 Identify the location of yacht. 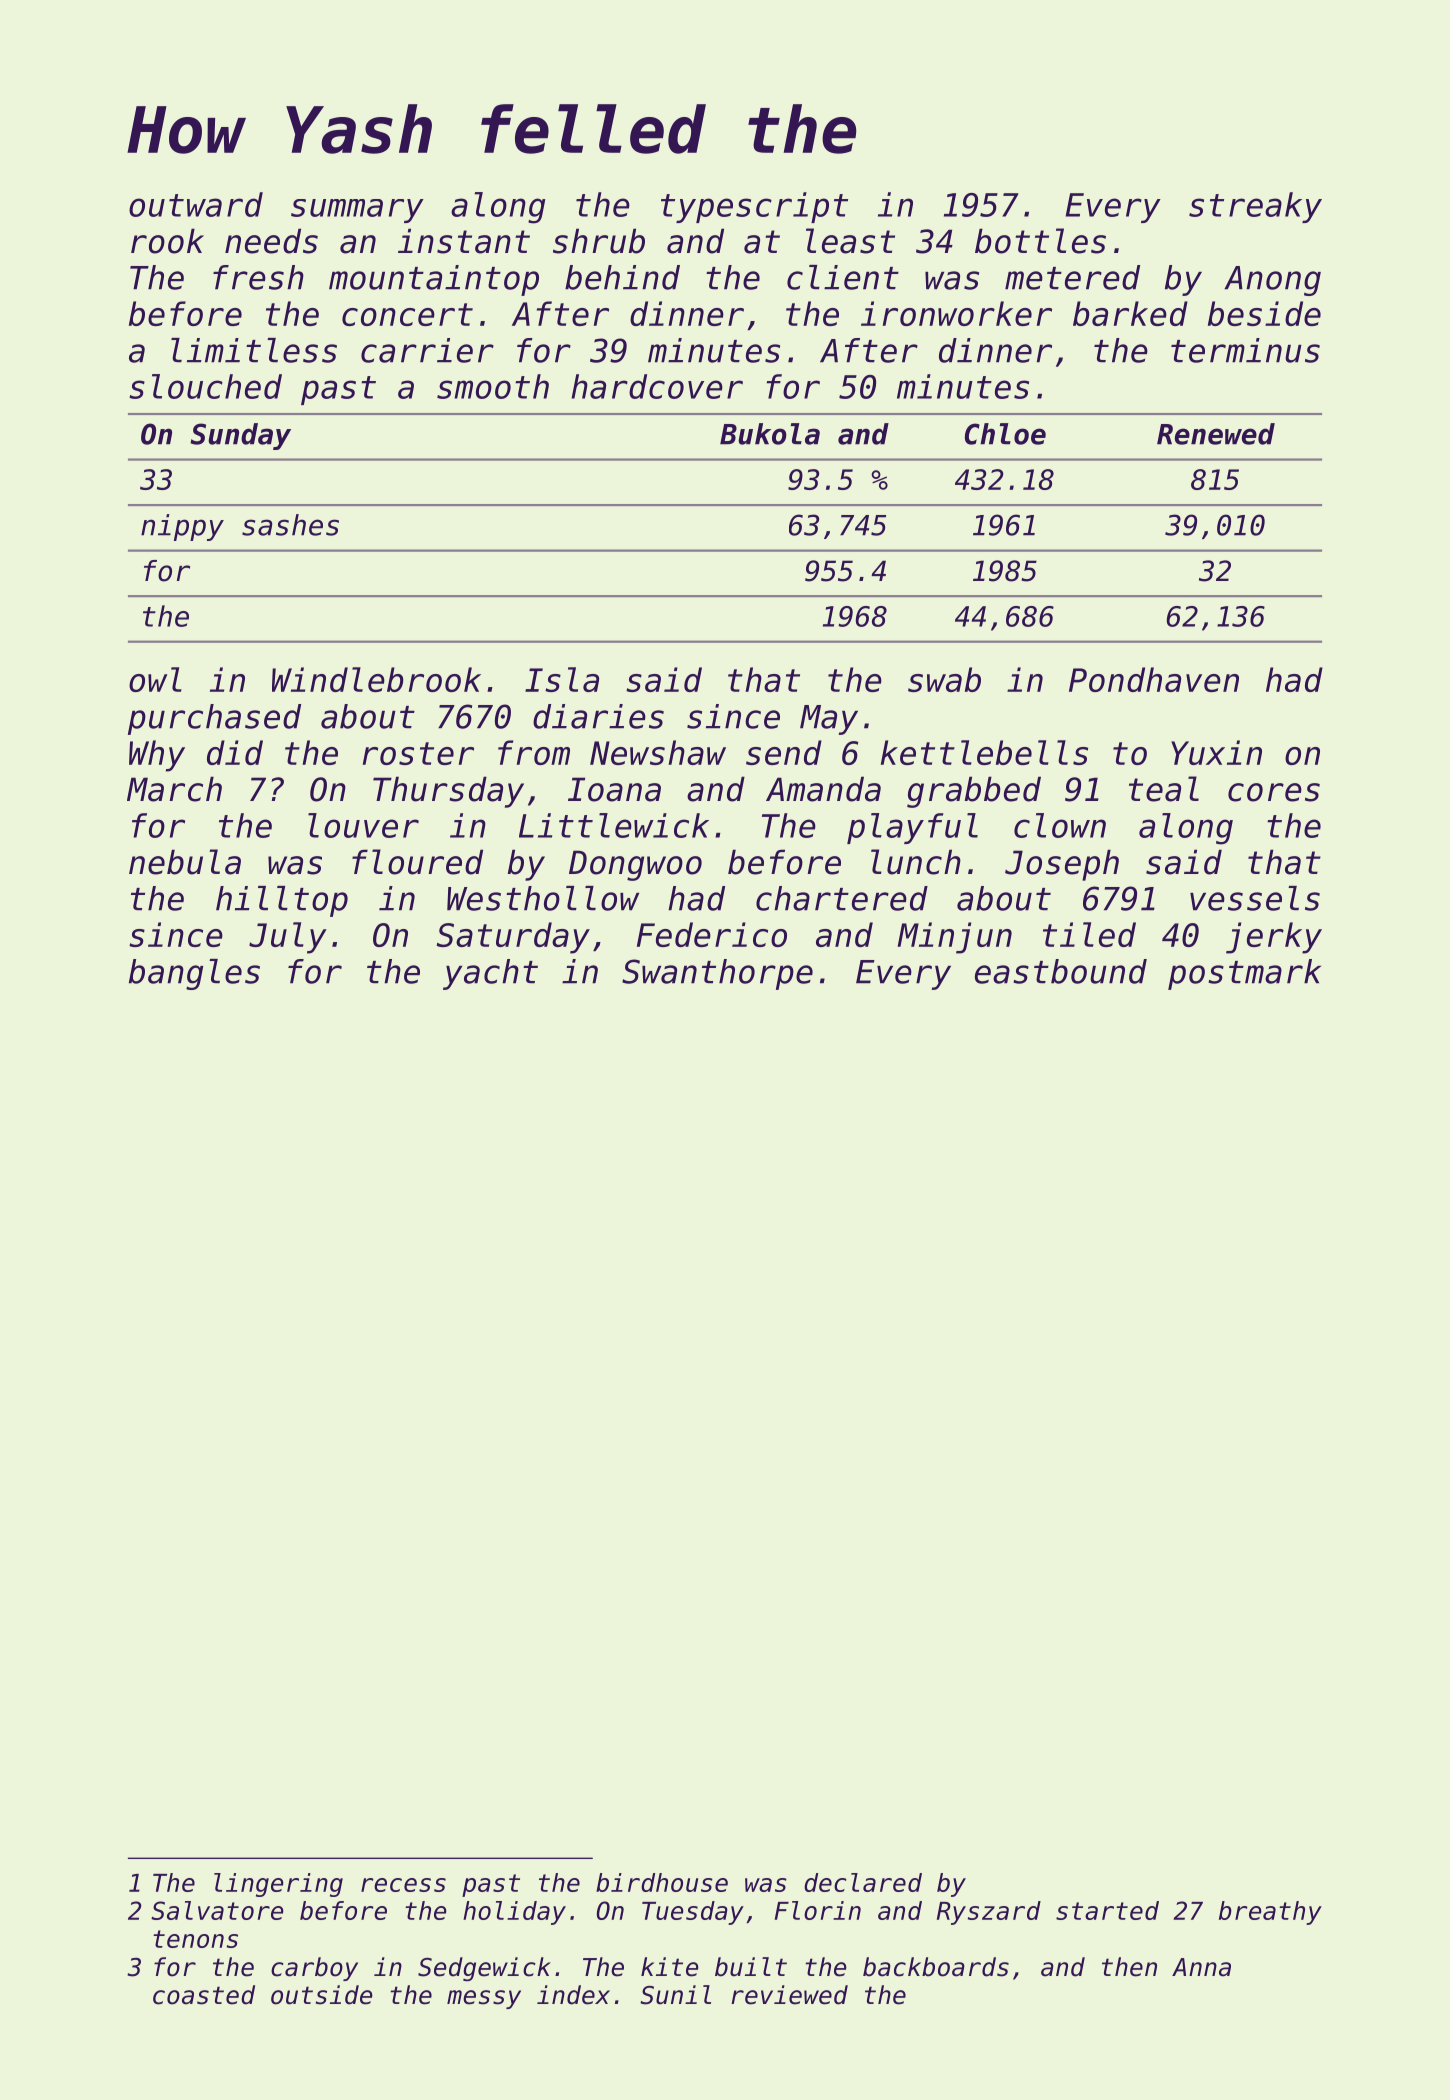
(490, 974).
